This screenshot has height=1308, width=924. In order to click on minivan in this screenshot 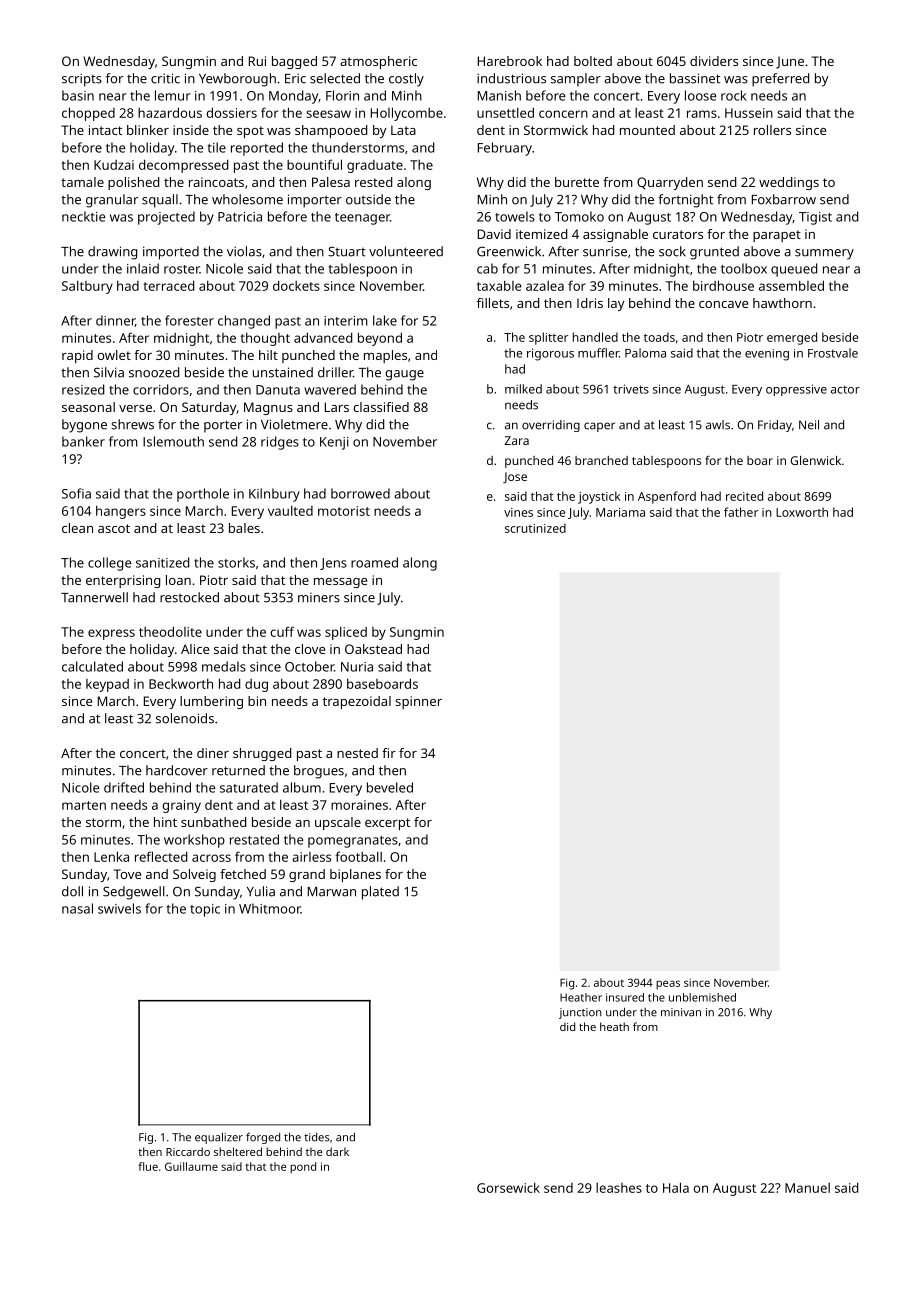, I will do `click(681, 1012)`.
